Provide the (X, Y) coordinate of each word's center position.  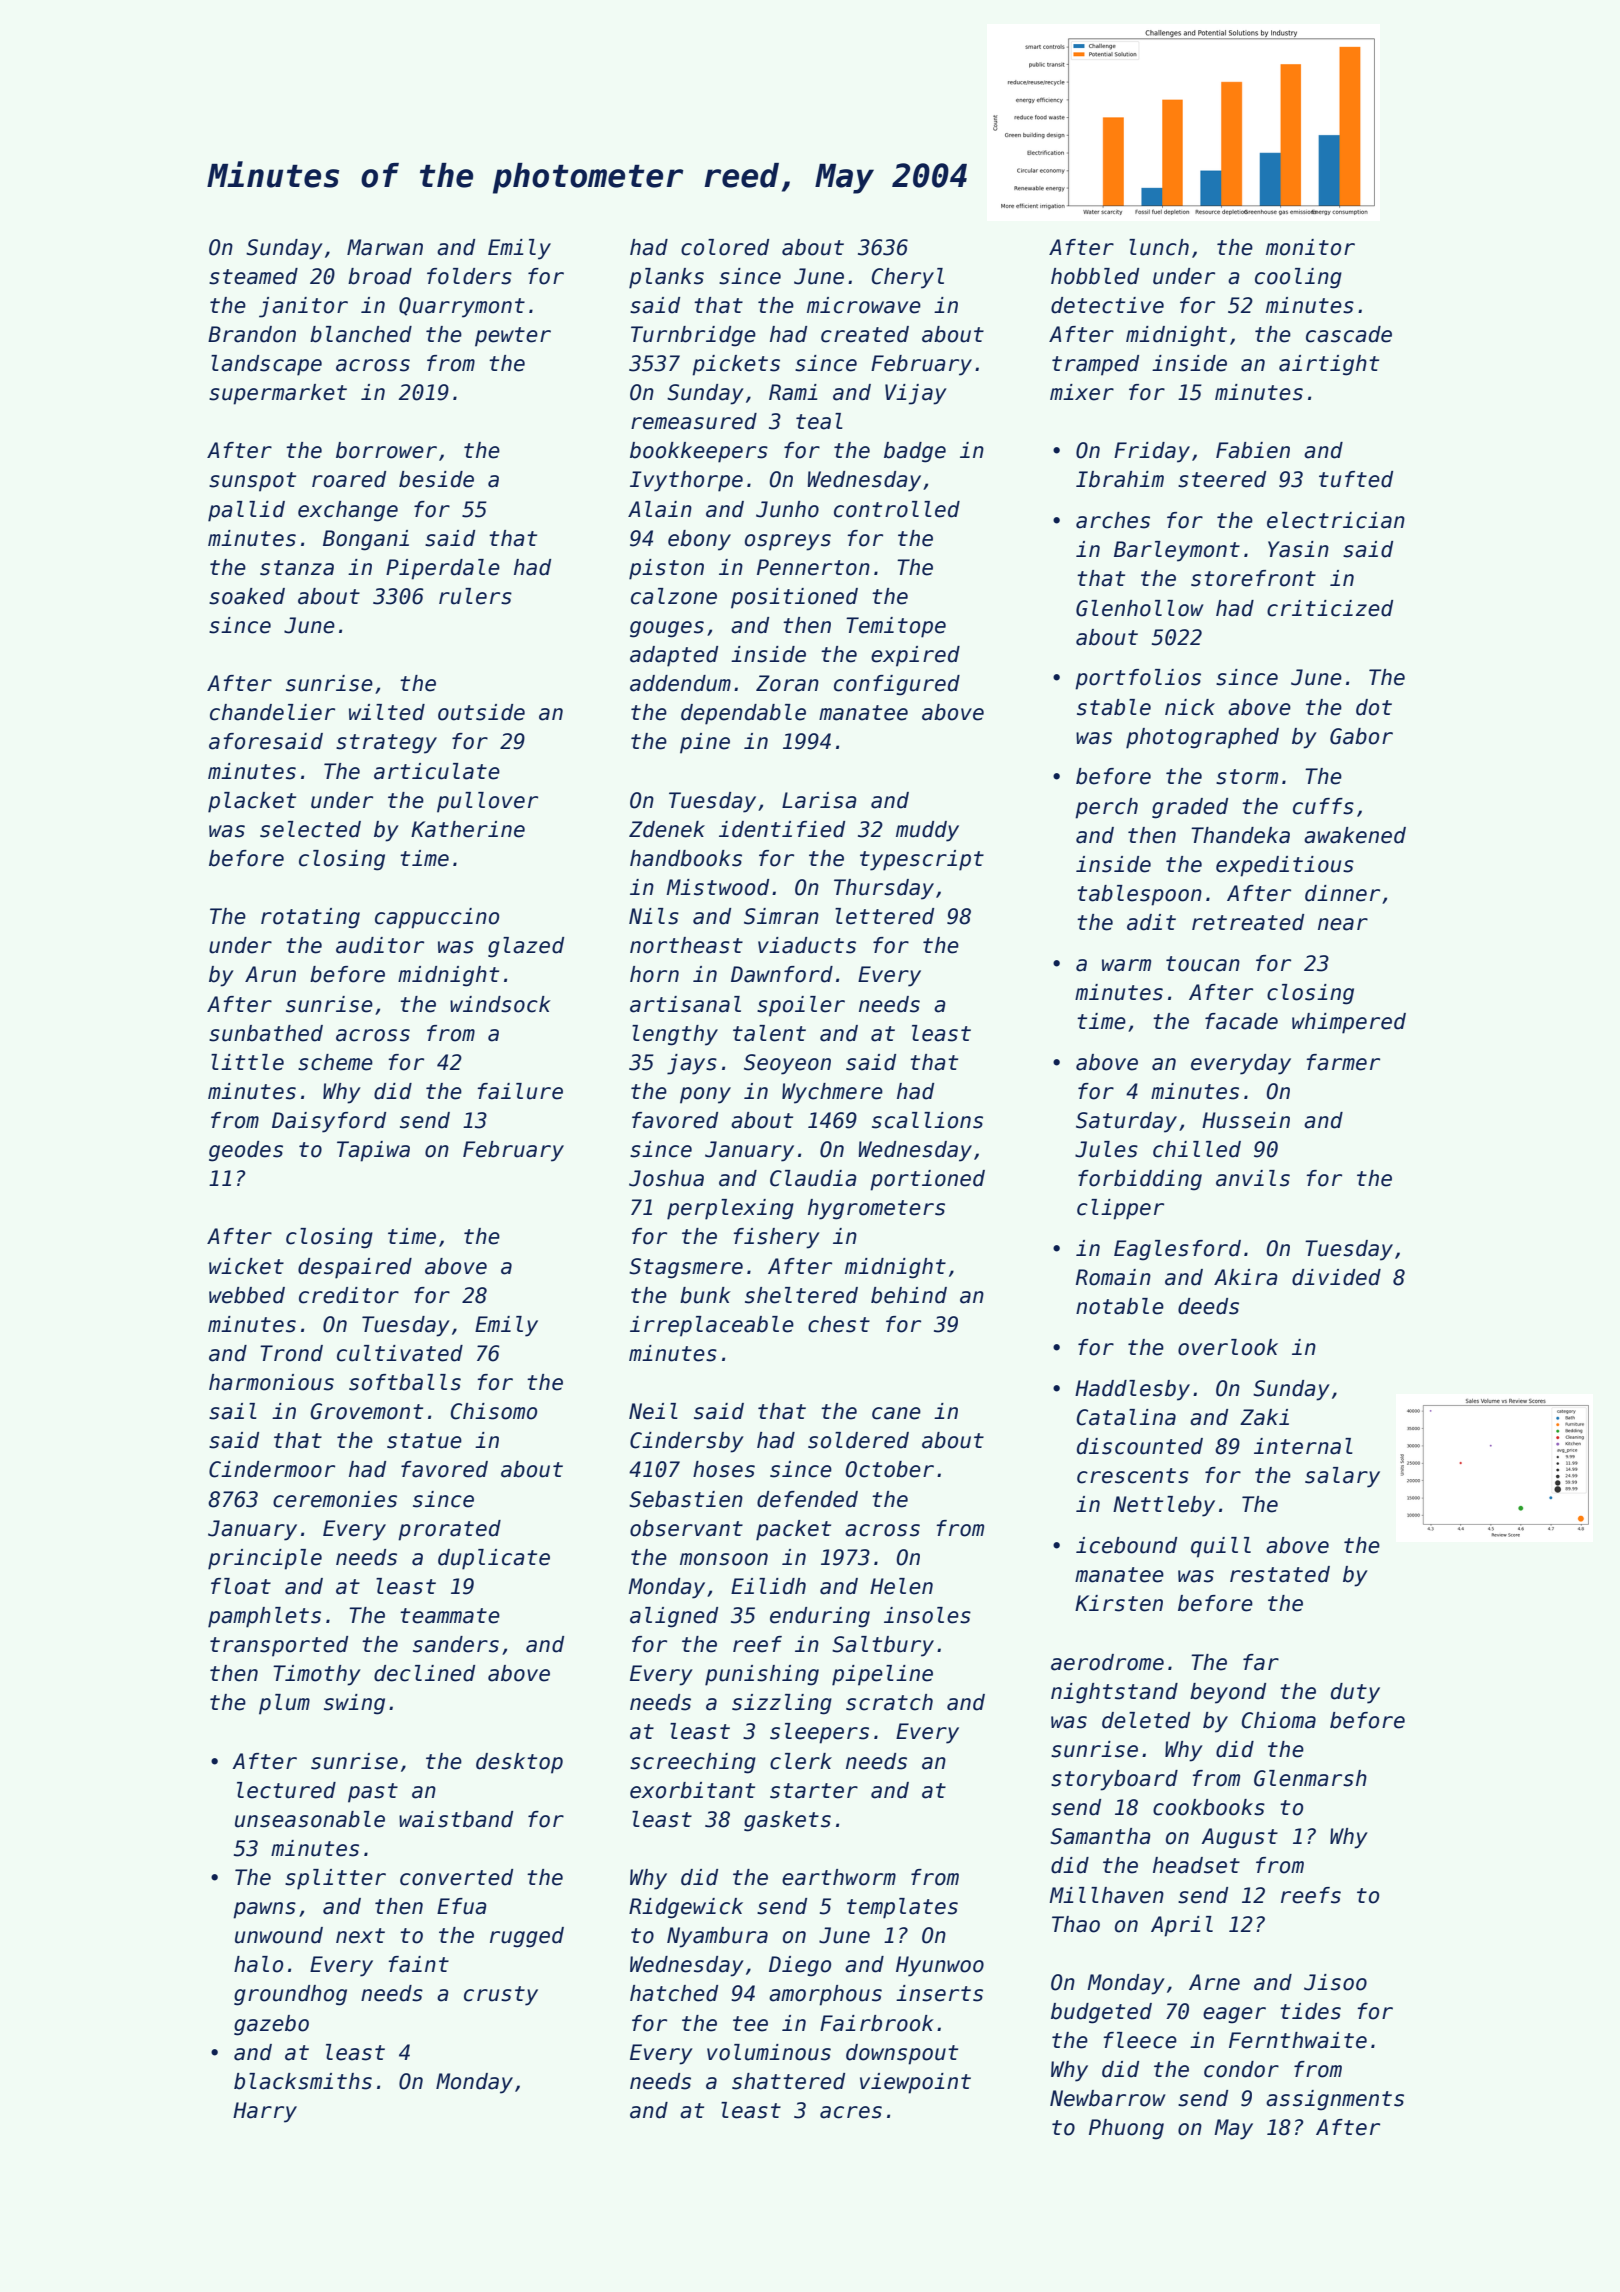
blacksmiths (303, 2081)
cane (896, 1413)
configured (897, 685)
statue (424, 1441)
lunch (1159, 247)
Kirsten (1119, 1603)
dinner (1342, 893)
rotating (310, 918)
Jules (1106, 1149)
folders (469, 276)
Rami (793, 392)
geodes (246, 1151)
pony (705, 1095)
